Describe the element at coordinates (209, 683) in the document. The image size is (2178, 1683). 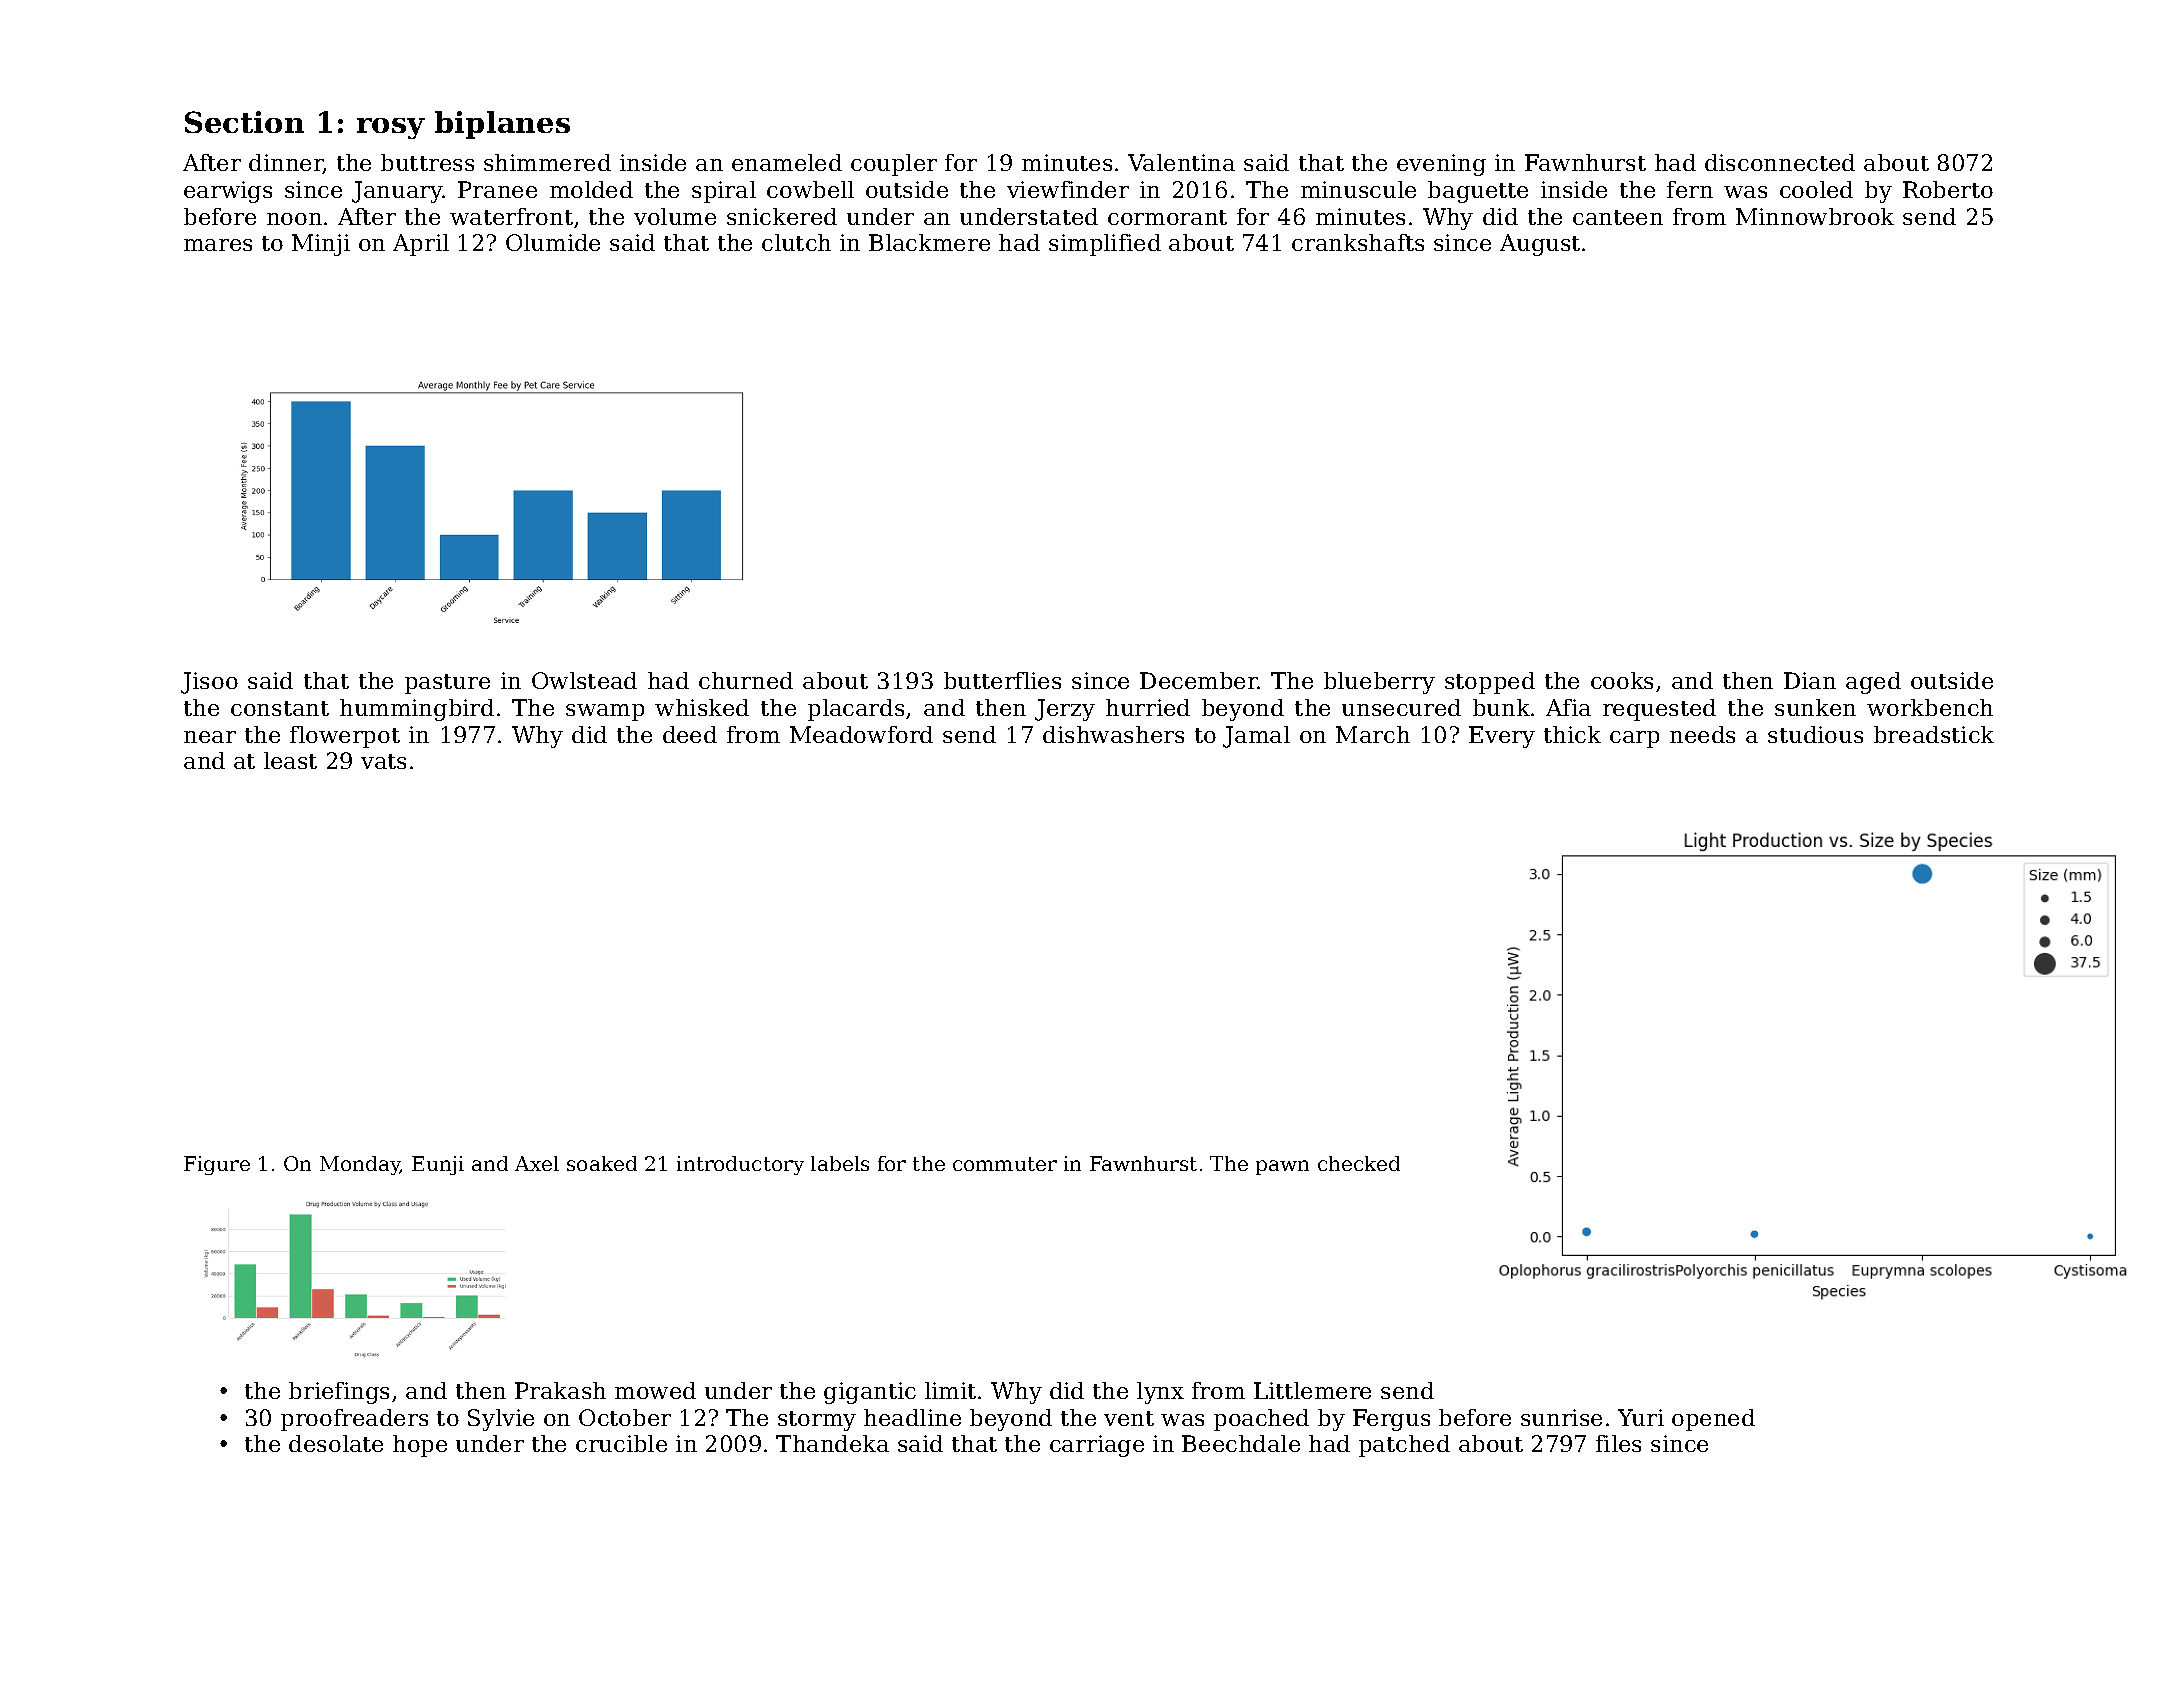
I see `Jisoo` at that location.
